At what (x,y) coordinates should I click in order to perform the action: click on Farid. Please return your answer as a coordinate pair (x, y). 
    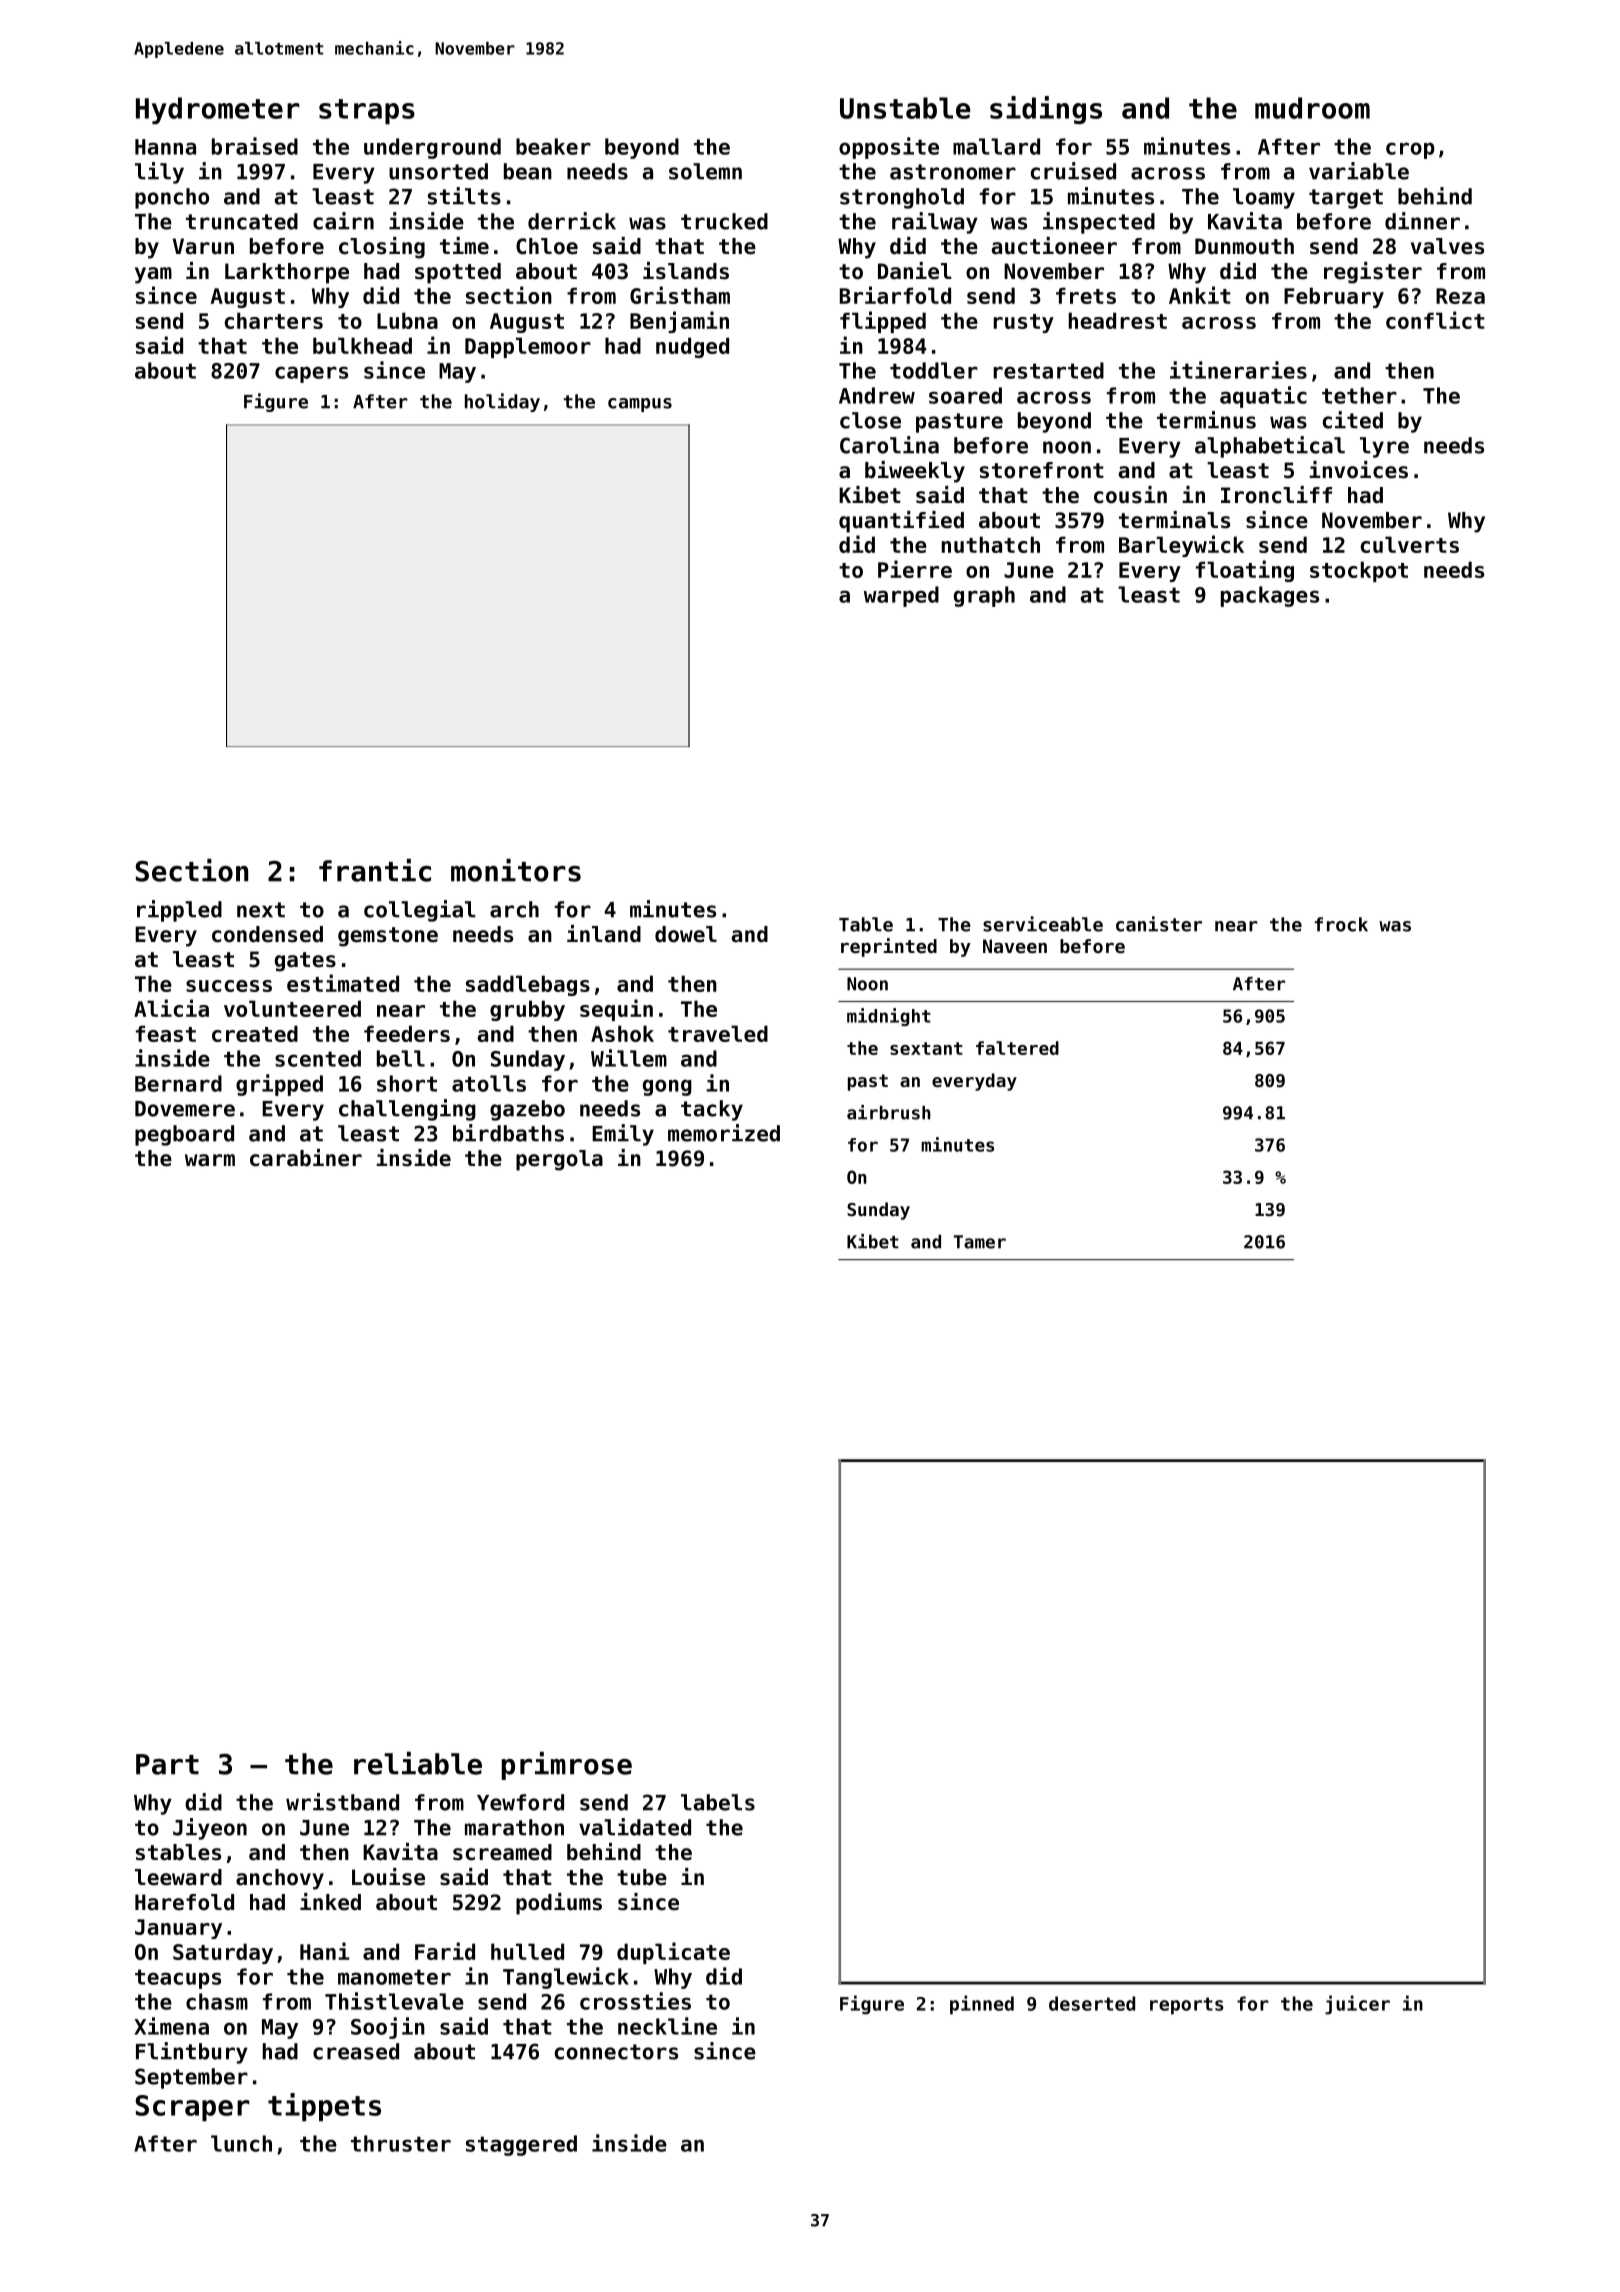
    Looking at the image, I should click on (445, 1951).
